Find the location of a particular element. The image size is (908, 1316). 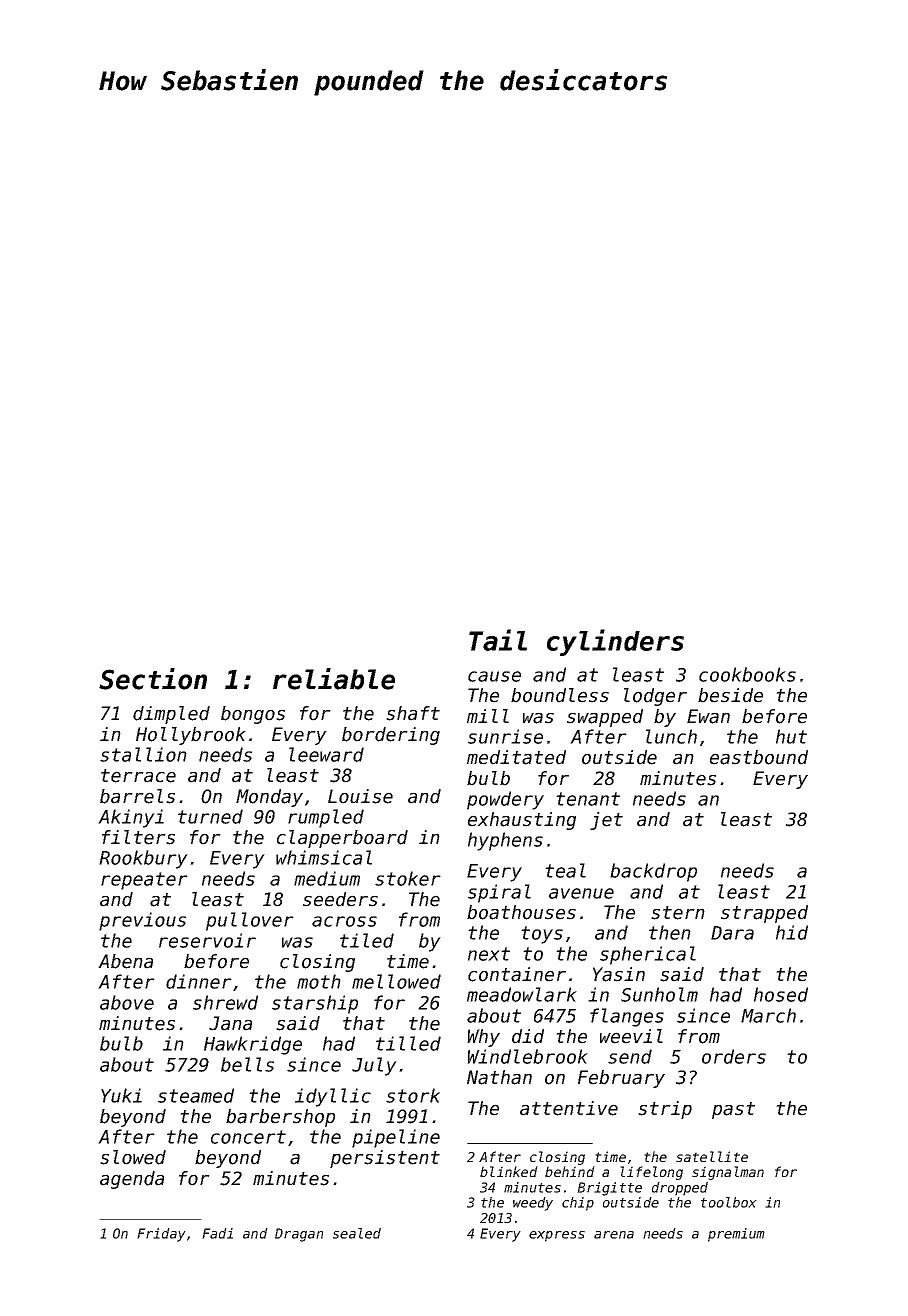

Section is located at coordinates (153, 679).
